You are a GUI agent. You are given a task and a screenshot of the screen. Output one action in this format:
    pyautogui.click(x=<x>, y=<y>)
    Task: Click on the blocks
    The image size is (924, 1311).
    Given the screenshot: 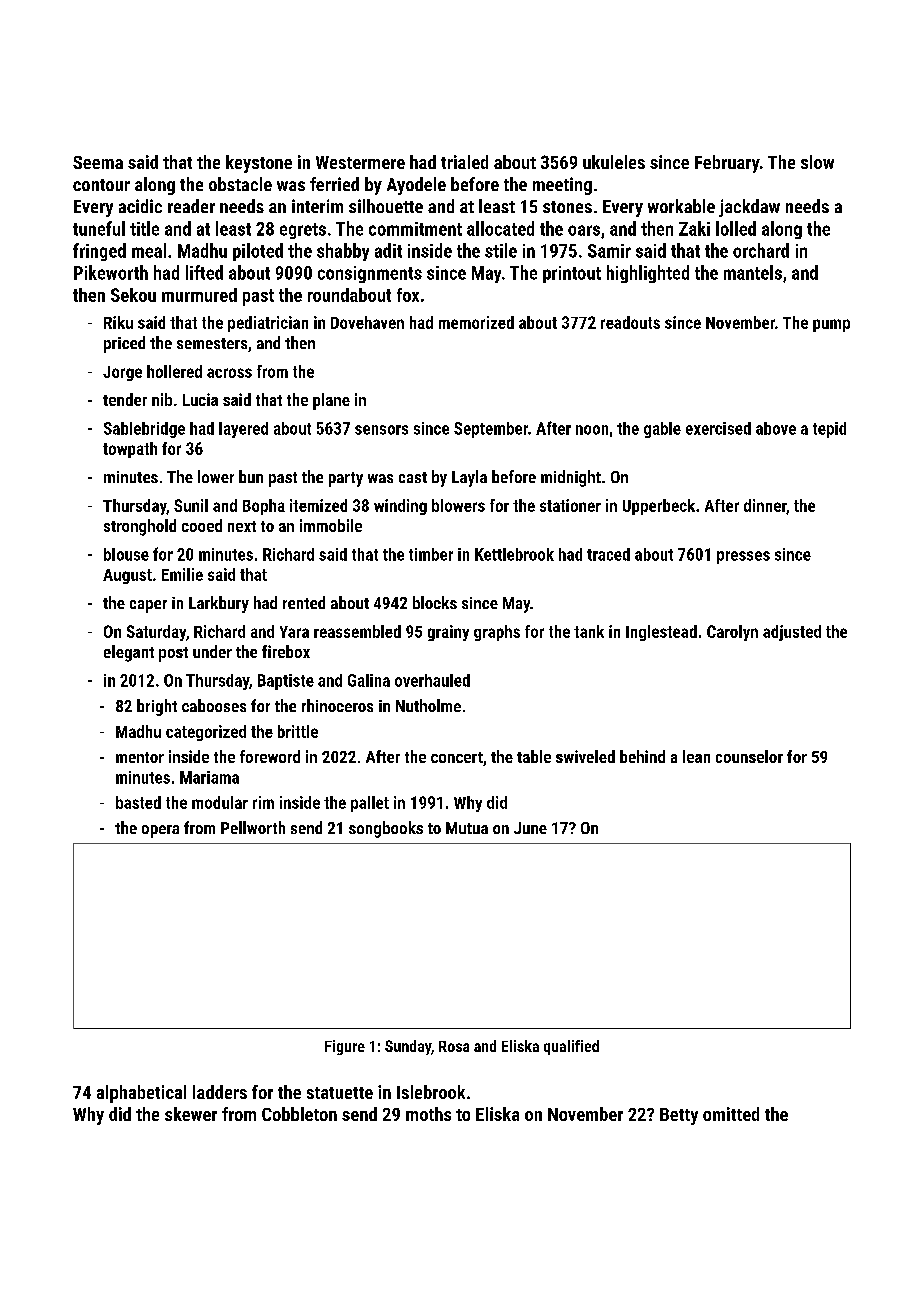 What is the action you would take?
    pyautogui.click(x=435, y=602)
